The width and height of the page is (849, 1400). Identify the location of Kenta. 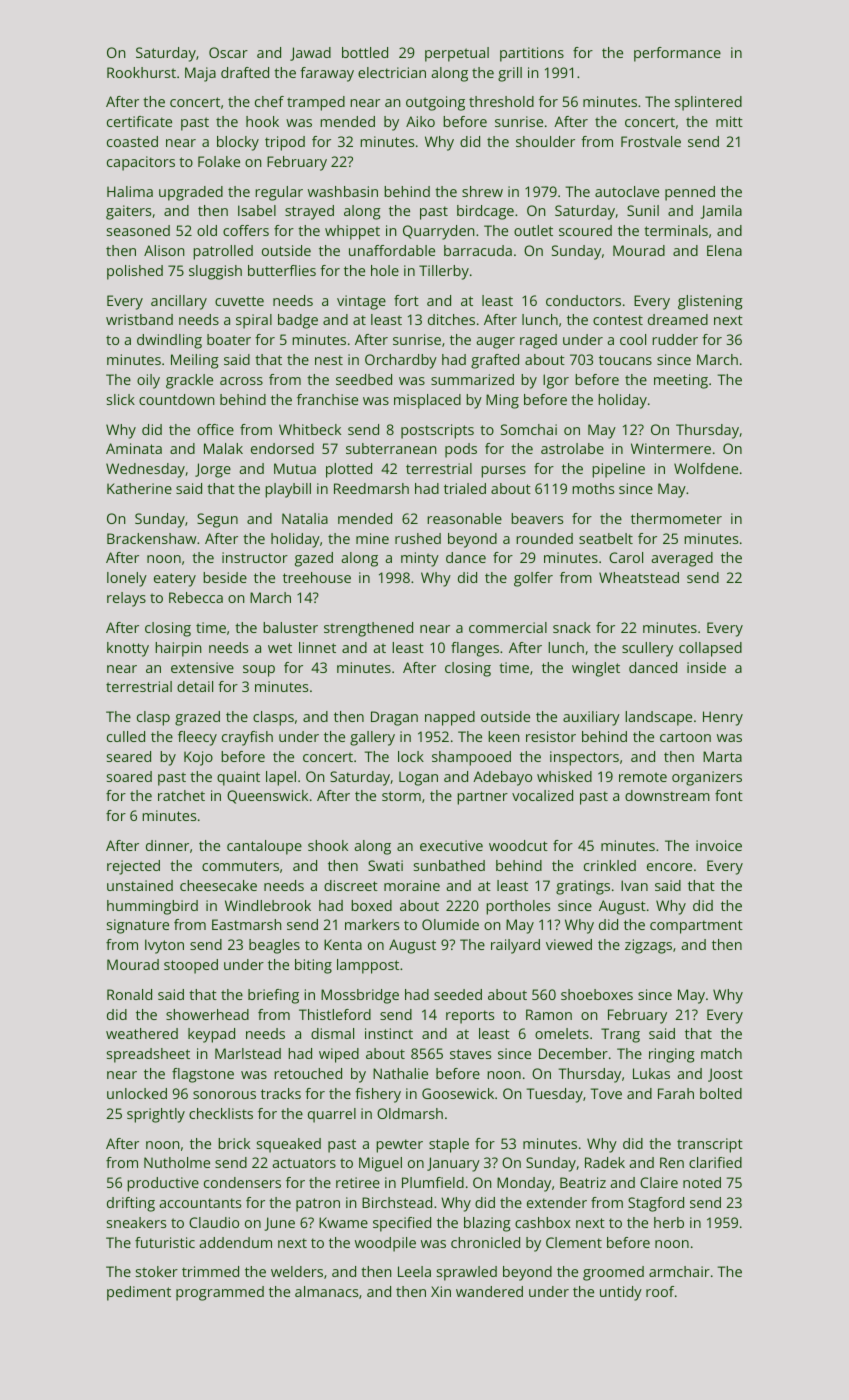
(343, 944).
